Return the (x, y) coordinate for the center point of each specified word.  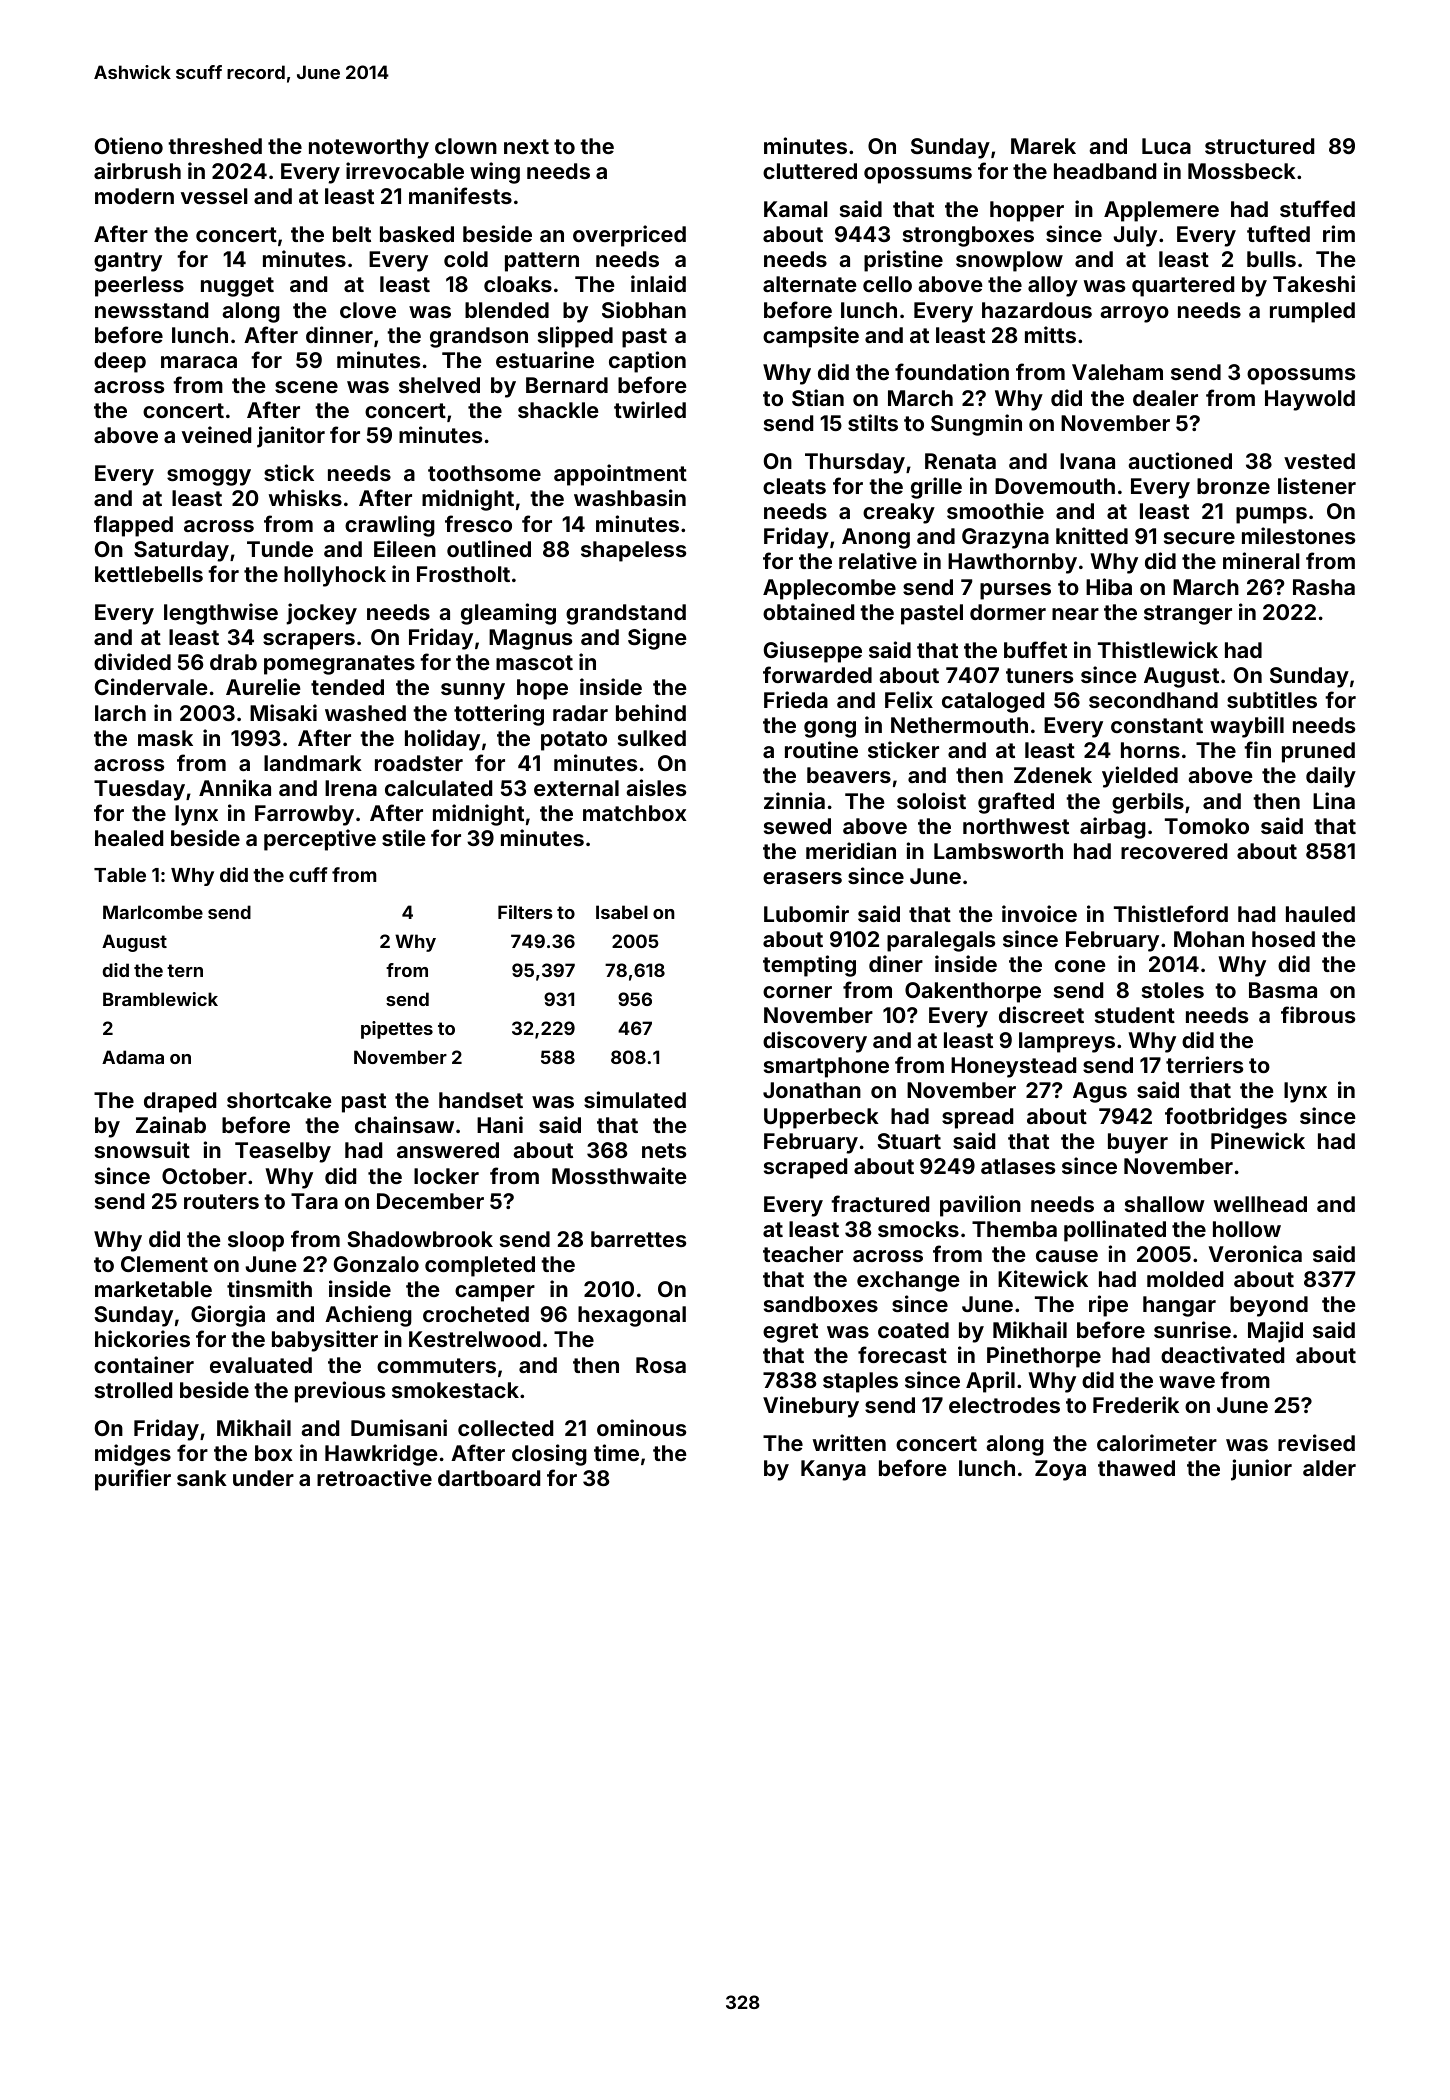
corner (797, 992)
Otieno (129, 145)
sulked (652, 738)
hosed (1283, 939)
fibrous (1318, 1014)
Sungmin (976, 425)
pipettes (397, 1030)
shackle (558, 410)
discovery (815, 1042)
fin (1257, 749)
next (526, 146)
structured (1259, 146)
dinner (339, 334)
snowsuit (142, 1149)
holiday (442, 740)
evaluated (261, 1365)
